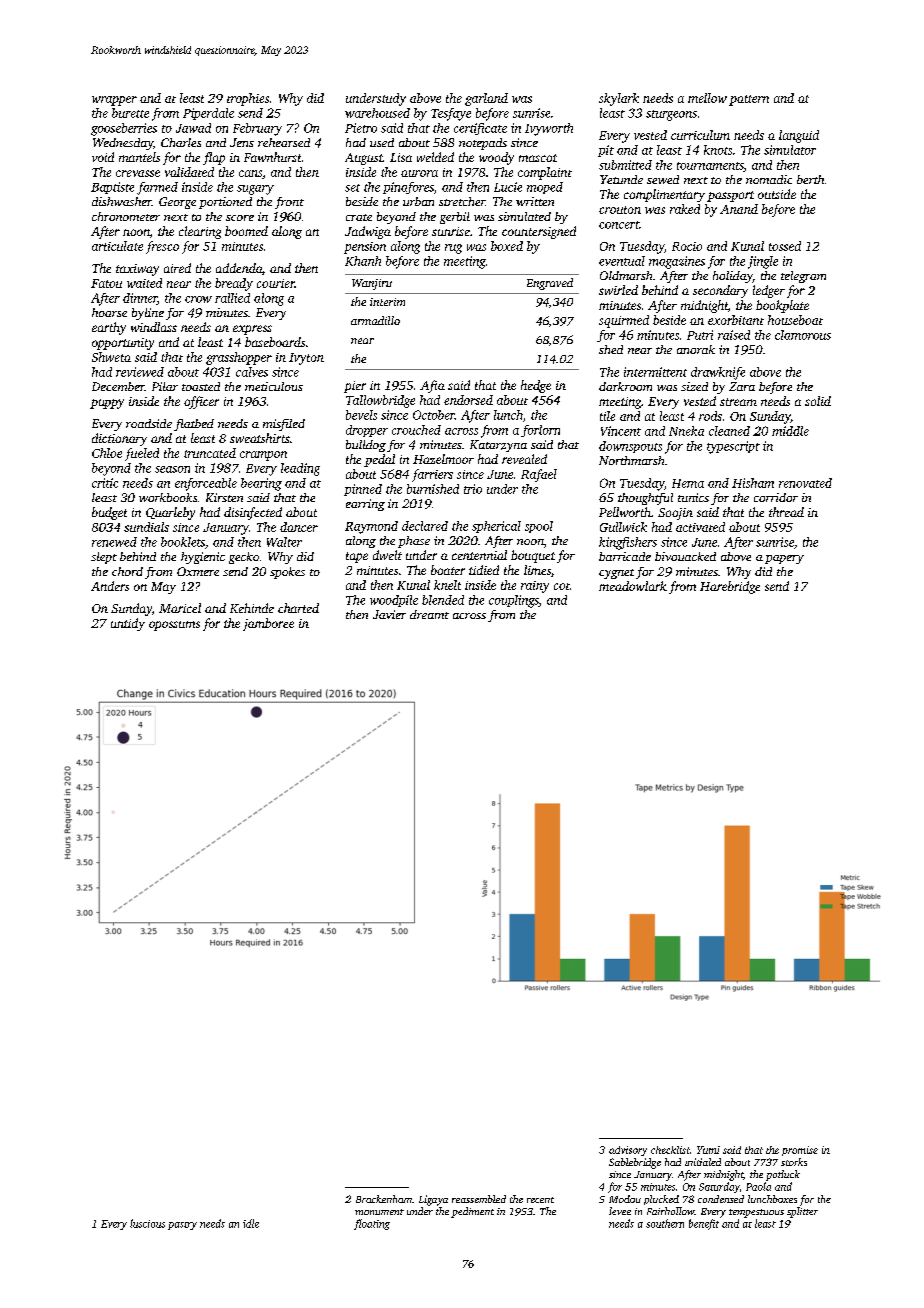  I want to click on opossums, so click(174, 626).
